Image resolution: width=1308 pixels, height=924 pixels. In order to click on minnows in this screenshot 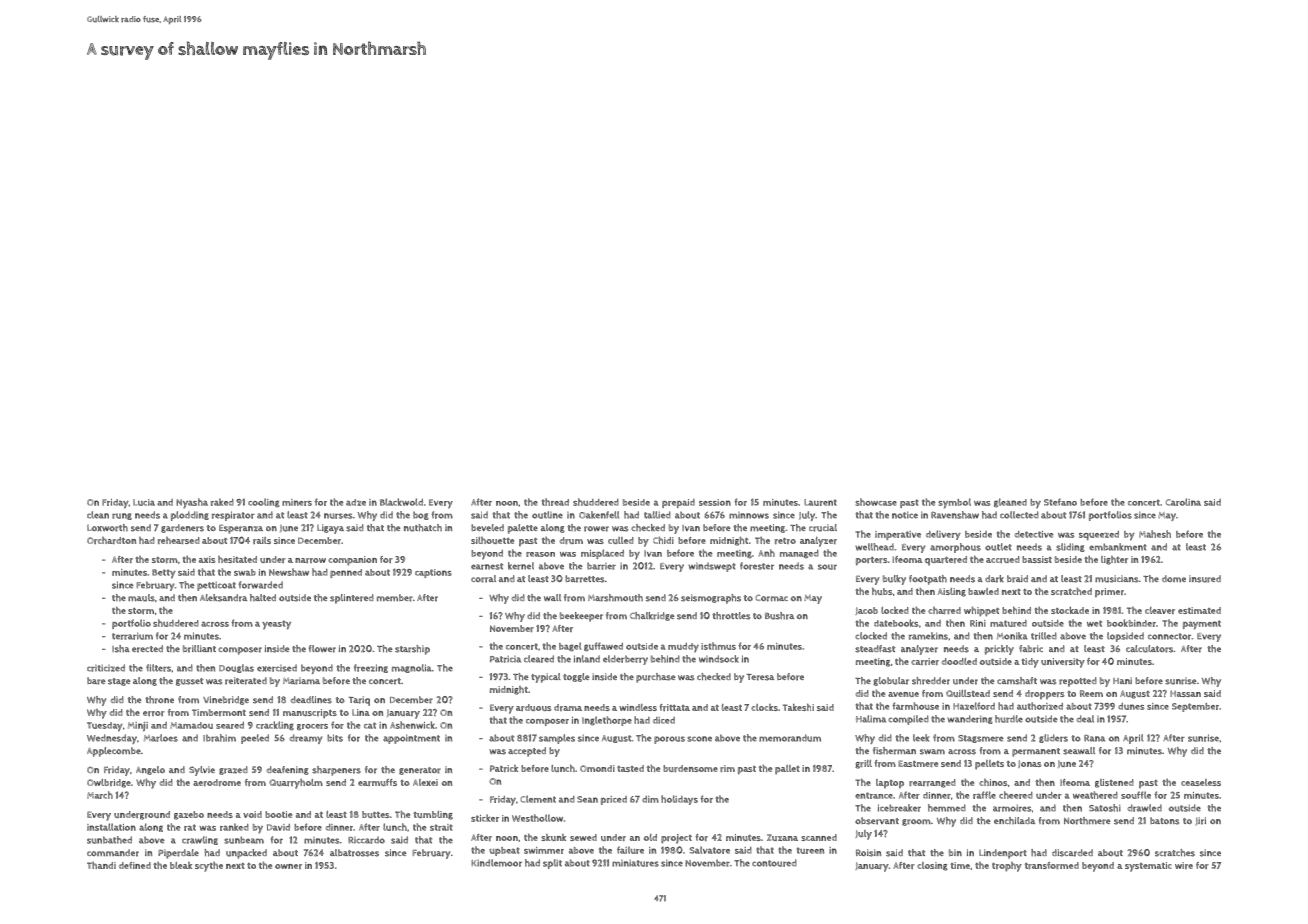, I will do `click(749, 515)`.
